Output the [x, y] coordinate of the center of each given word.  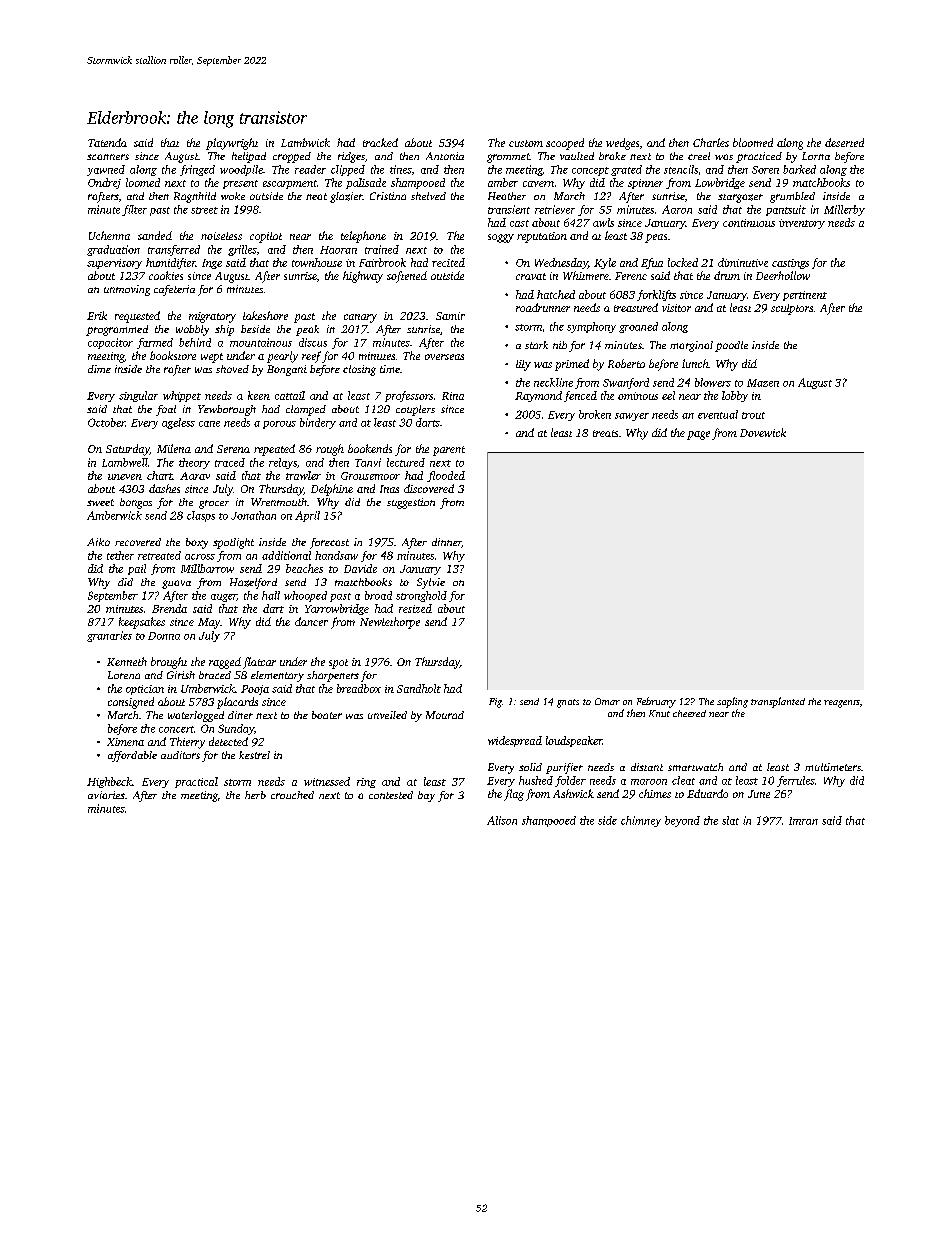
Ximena [125, 742]
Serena [233, 449]
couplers [415, 410]
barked [799, 169]
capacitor [110, 343]
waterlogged [196, 716]
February [656, 702]
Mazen [763, 383]
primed [572, 365]
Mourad [445, 715]
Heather [507, 196]
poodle [731, 346]
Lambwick [305, 142]
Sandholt [419, 688]
